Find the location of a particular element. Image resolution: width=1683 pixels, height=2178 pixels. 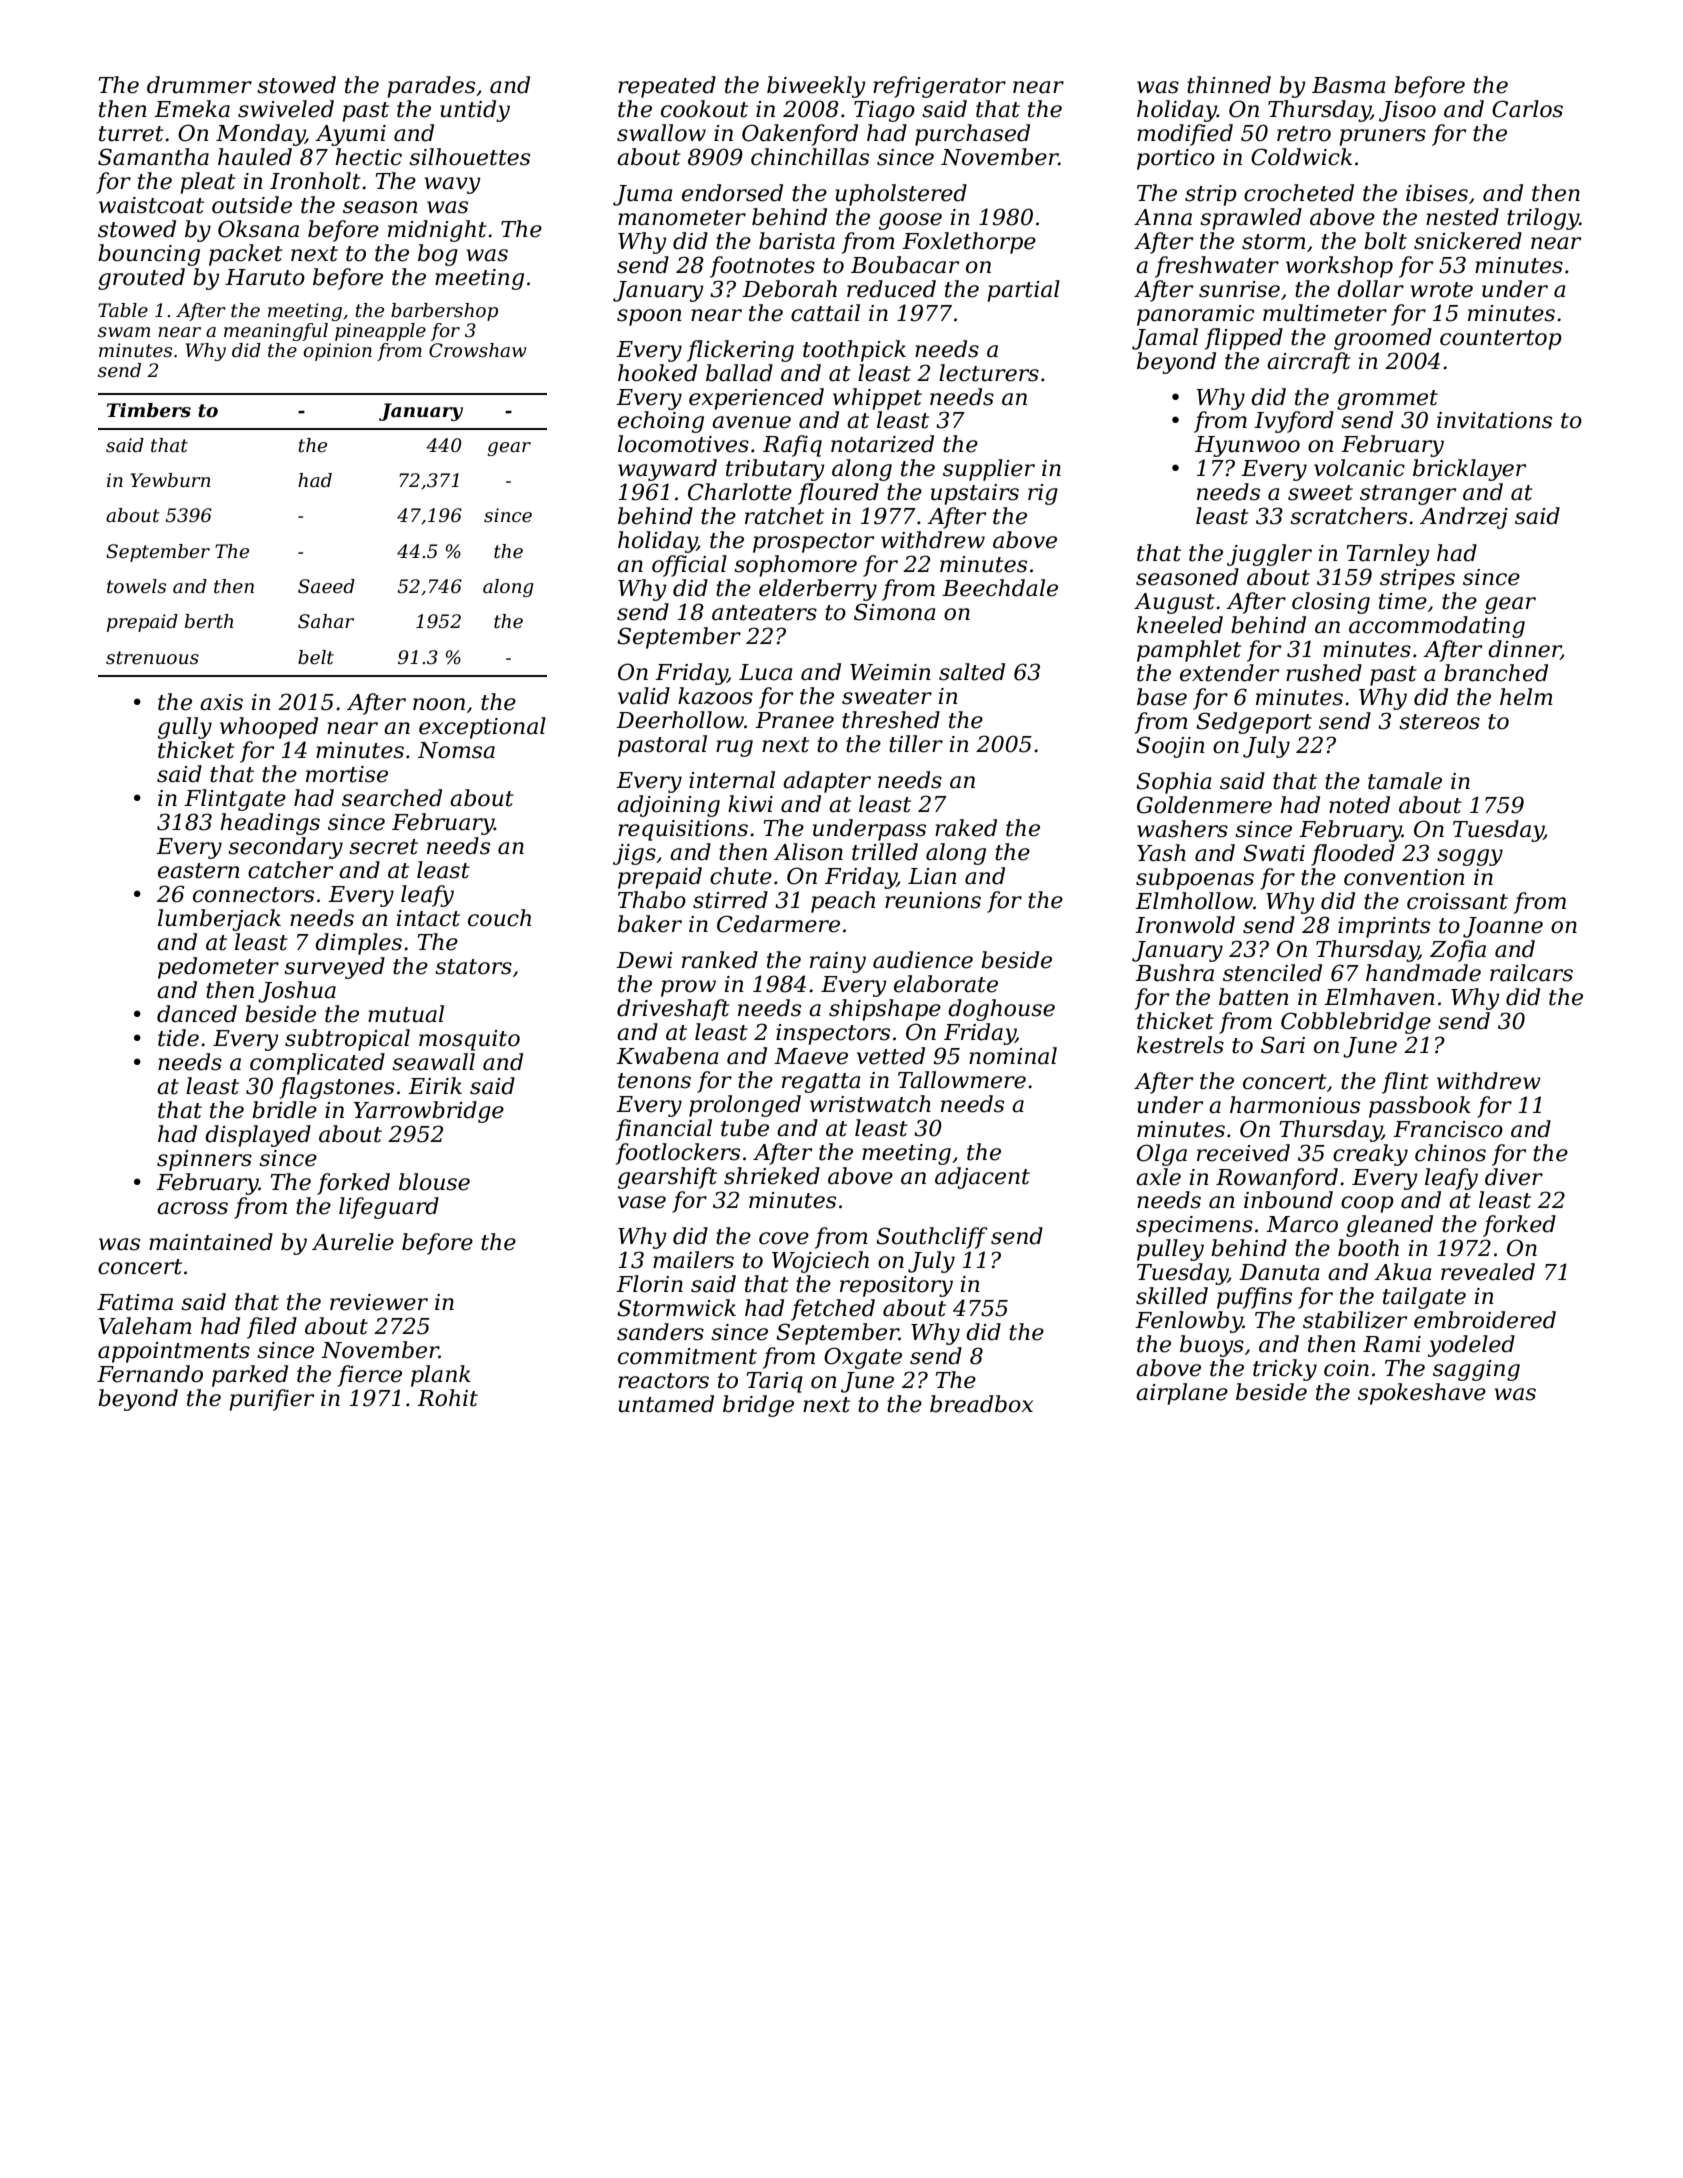

Hyunwoo is located at coordinates (1247, 446).
